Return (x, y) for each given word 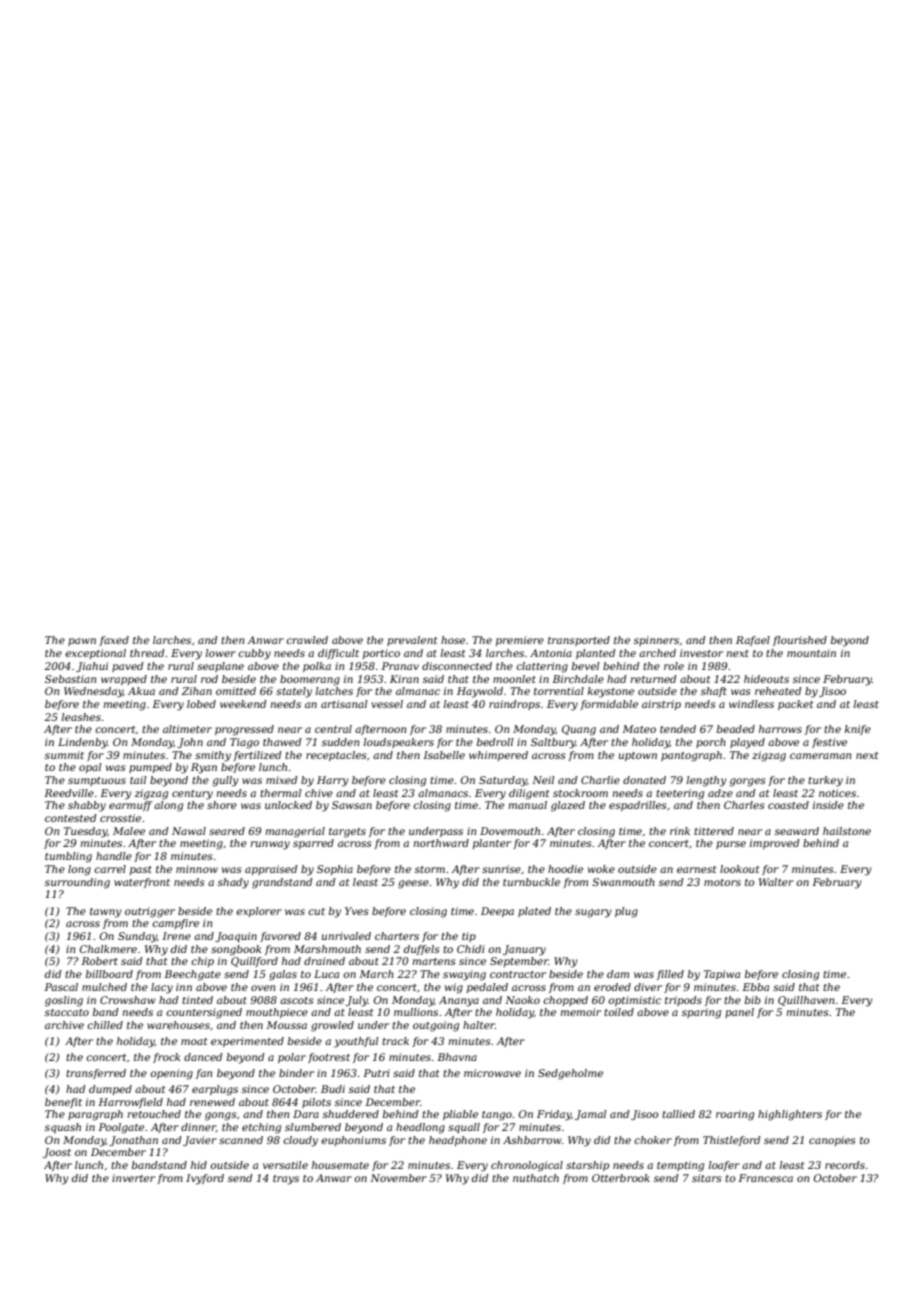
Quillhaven (806, 1001)
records (845, 1165)
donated (644, 780)
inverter (133, 1178)
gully (225, 781)
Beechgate (192, 975)
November (398, 1178)
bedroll (495, 742)
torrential (559, 691)
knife (858, 730)
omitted (236, 691)
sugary (593, 913)
